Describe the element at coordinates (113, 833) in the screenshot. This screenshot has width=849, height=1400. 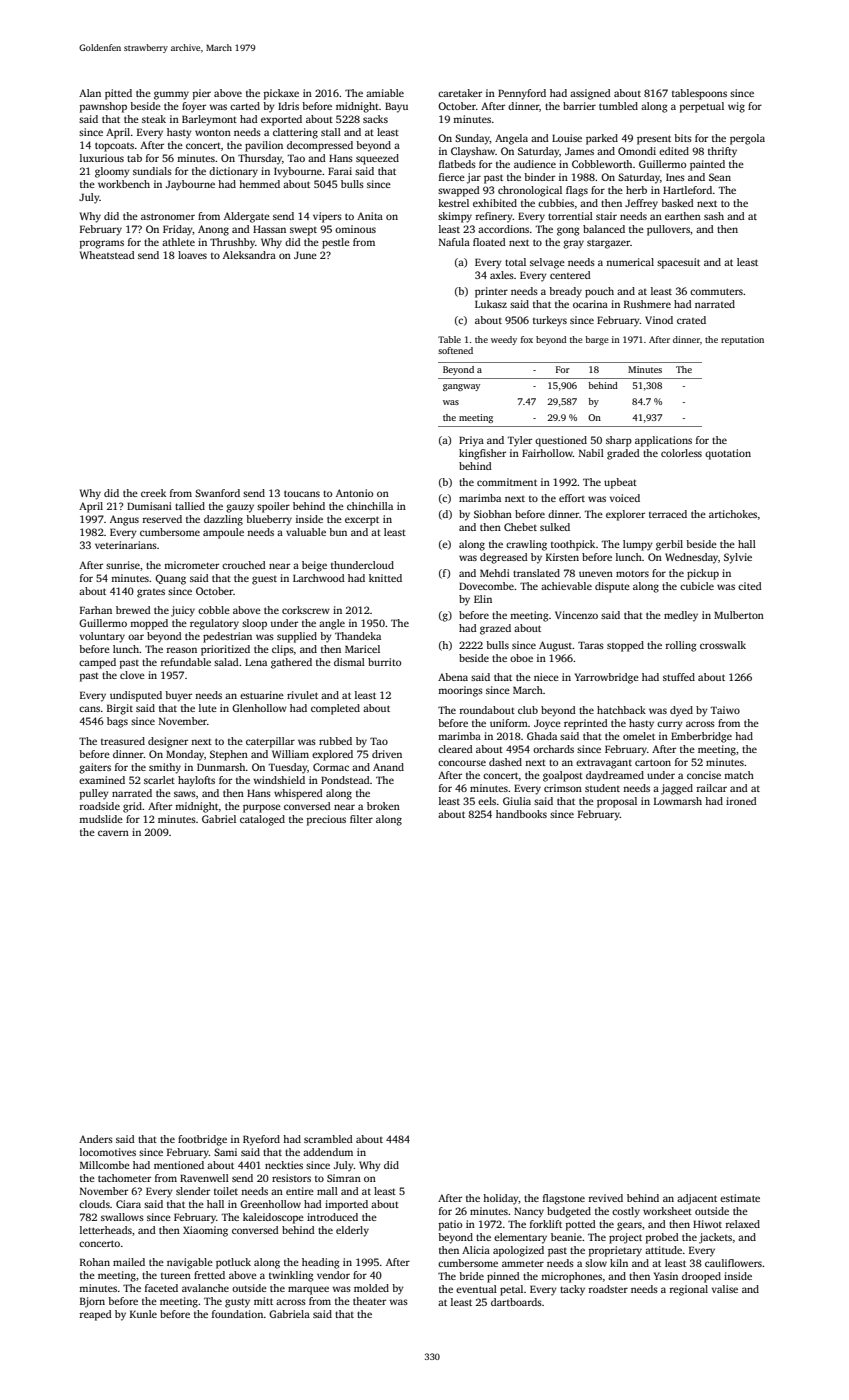
I see `cavern` at that location.
